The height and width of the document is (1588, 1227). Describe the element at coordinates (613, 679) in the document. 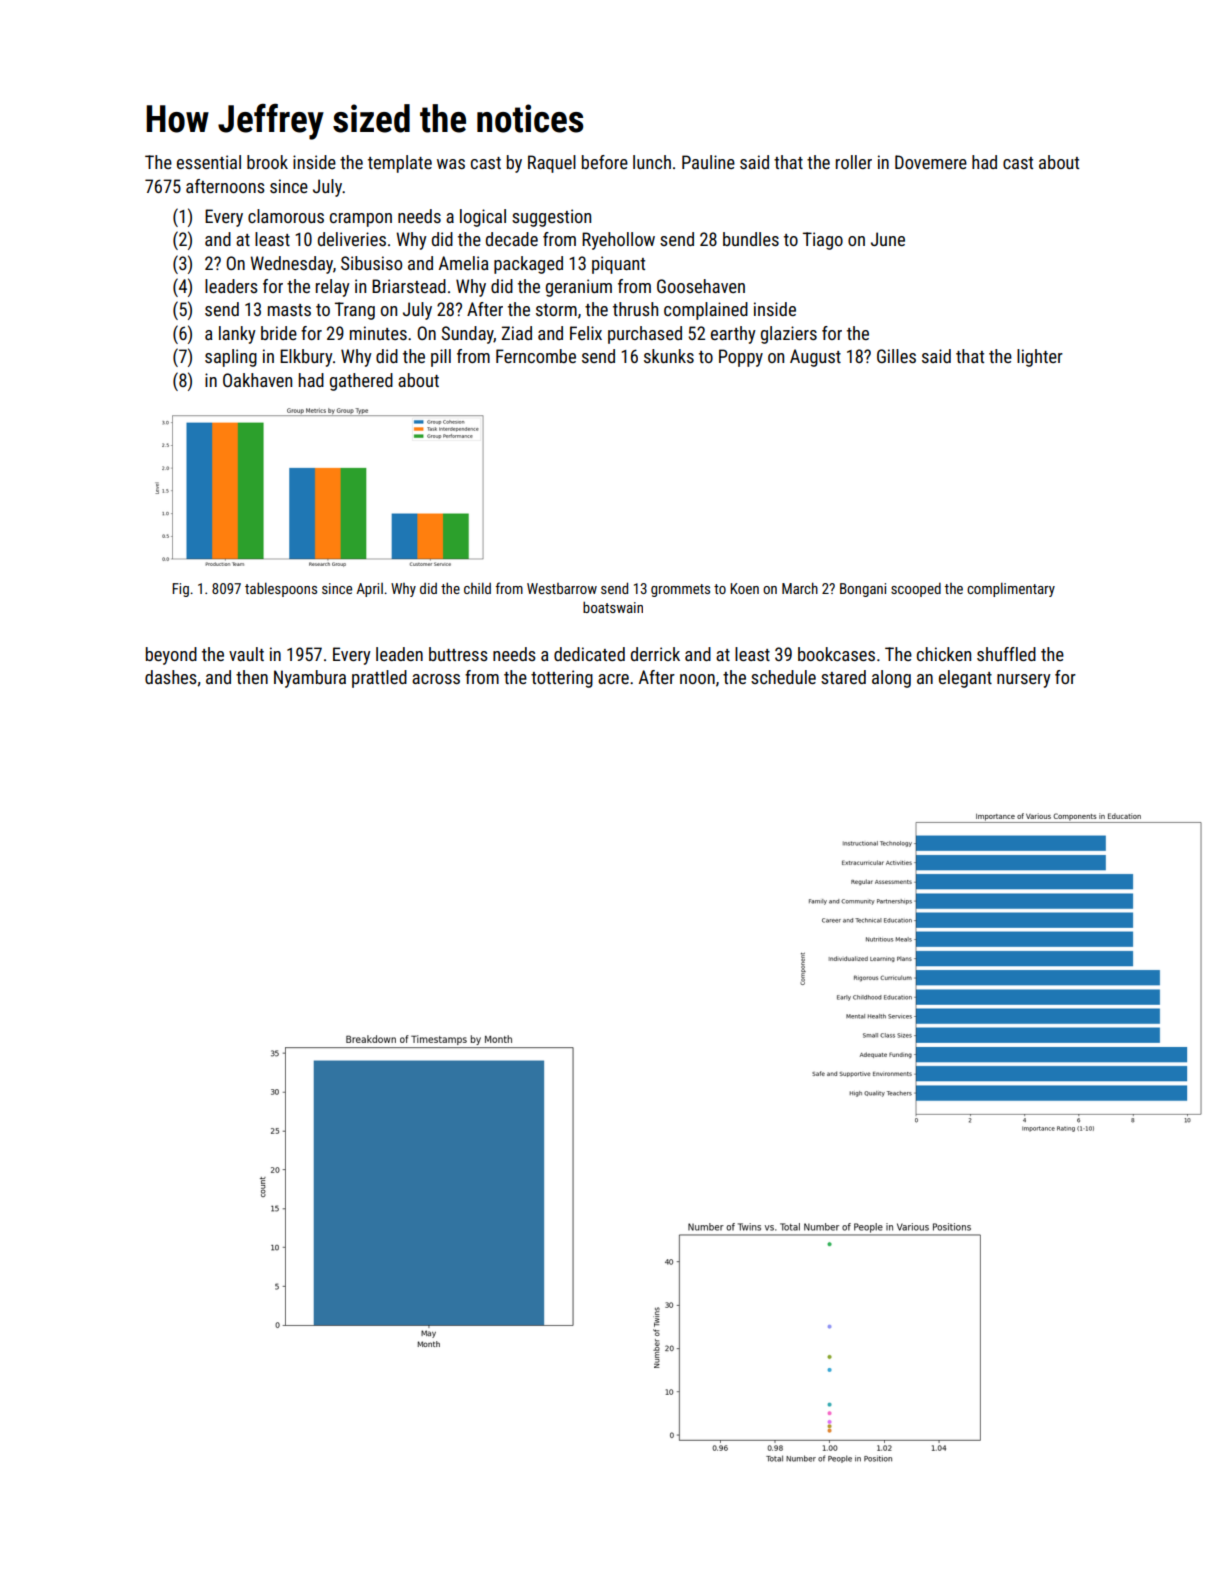

I see `acre` at that location.
